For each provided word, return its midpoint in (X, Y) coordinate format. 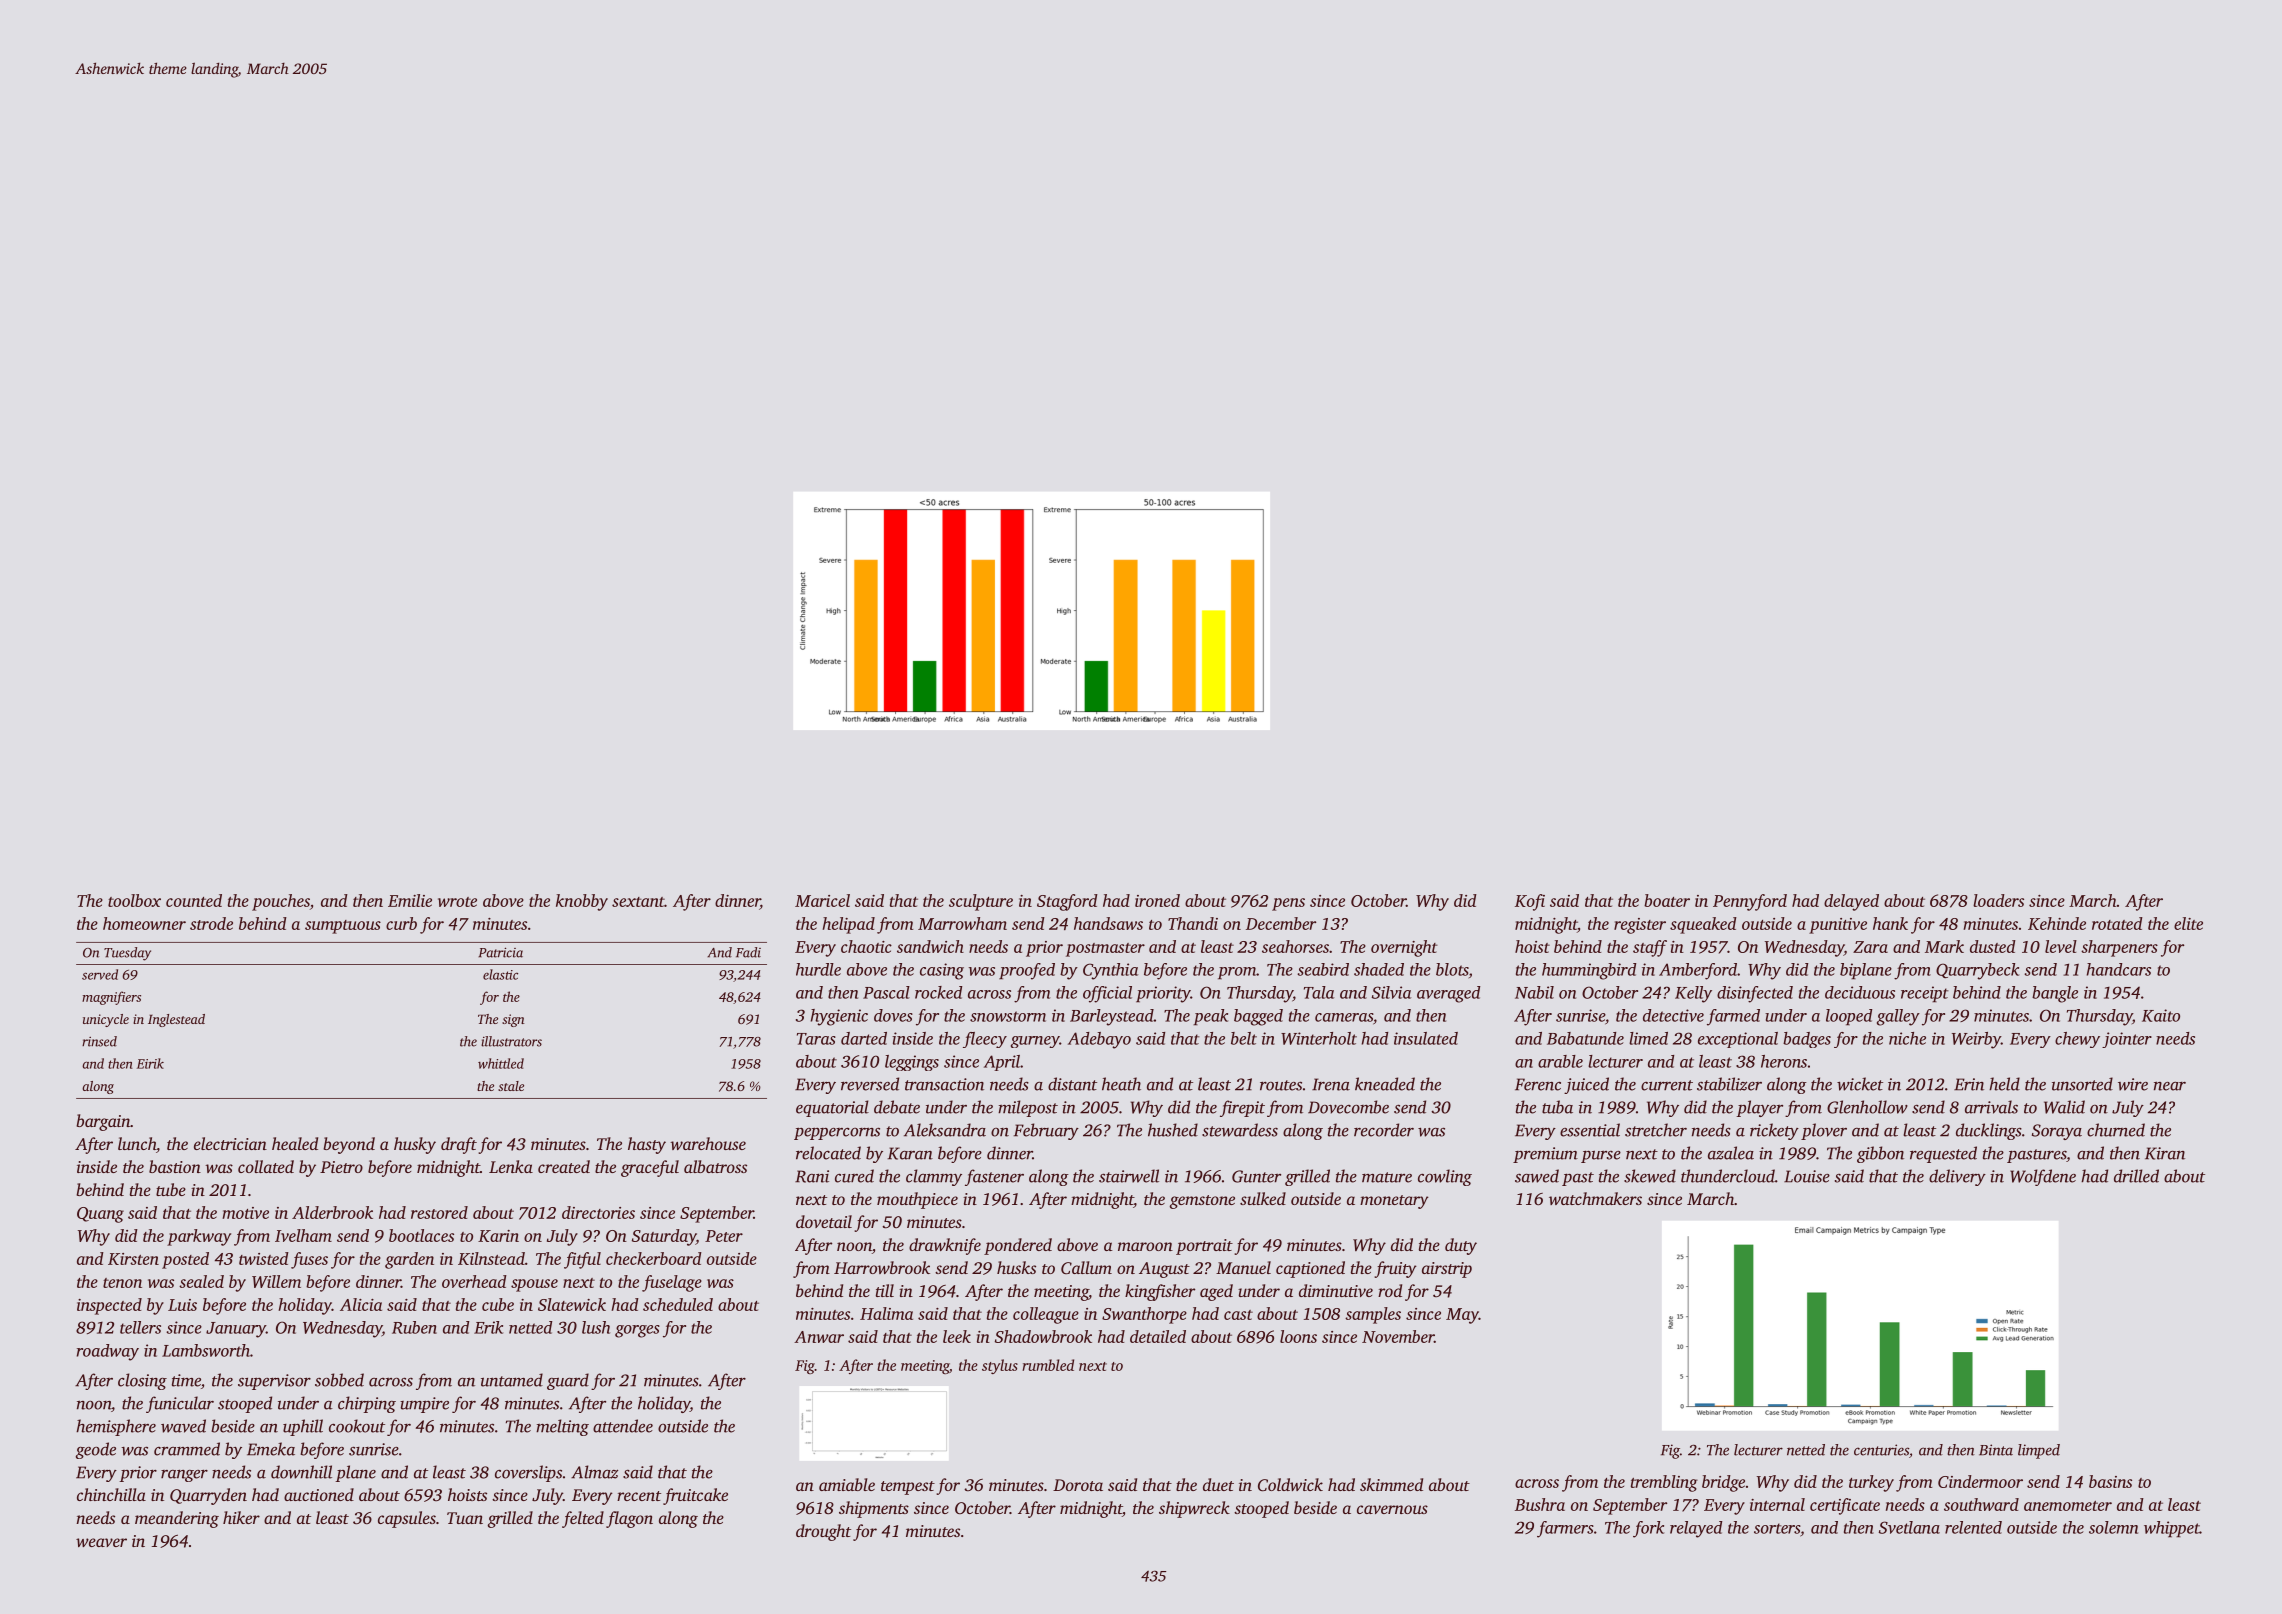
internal (1777, 1504)
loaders (1998, 900)
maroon (1145, 1246)
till (885, 1290)
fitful (582, 1260)
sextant (638, 902)
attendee (623, 1426)
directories (598, 1212)
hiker (241, 1517)
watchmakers (1595, 1198)
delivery (1957, 1177)
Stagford (1067, 902)
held (2004, 1084)
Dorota (1078, 1485)
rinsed (99, 1041)
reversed (870, 1084)
